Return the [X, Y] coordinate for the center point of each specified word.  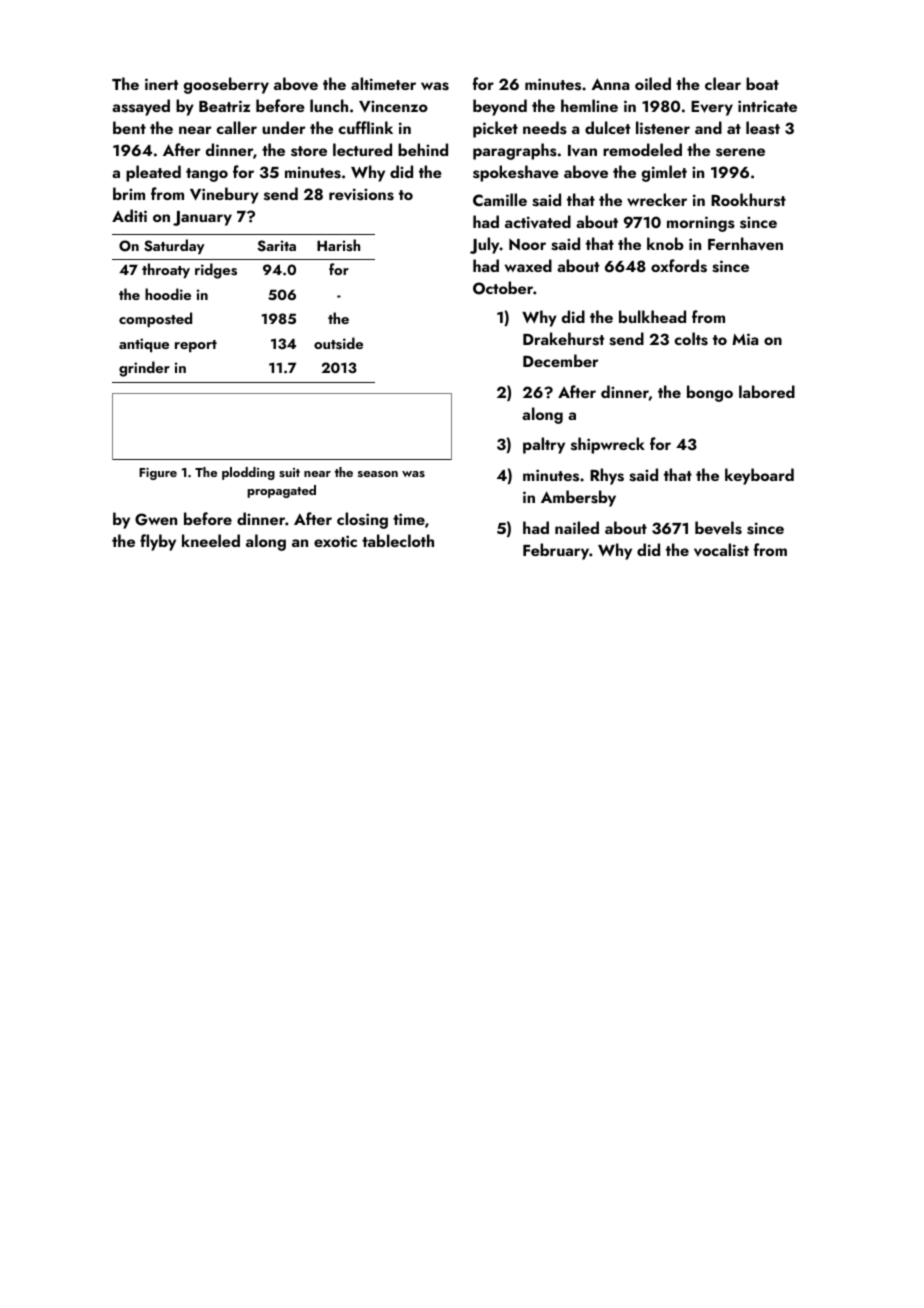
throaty [166, 270]
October [503, 288]
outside [338, 343]
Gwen [156, 519]
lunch [329, 105]
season [378, 474]
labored [767, 391]
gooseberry [226, 85]
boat [762, 83]
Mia [745, 339]
